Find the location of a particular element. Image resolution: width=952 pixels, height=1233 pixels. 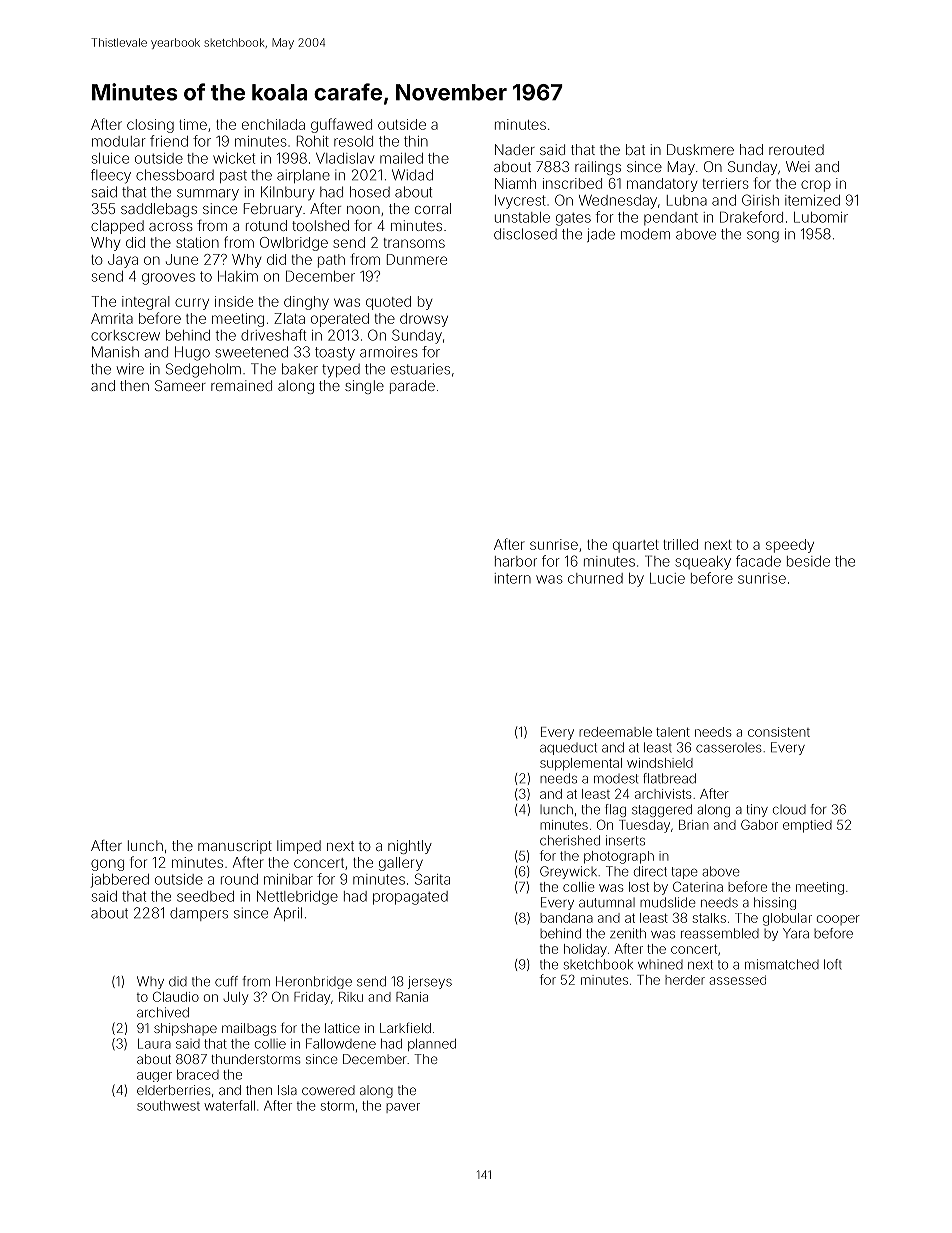

cuff is located at coordinates (226, 981).
